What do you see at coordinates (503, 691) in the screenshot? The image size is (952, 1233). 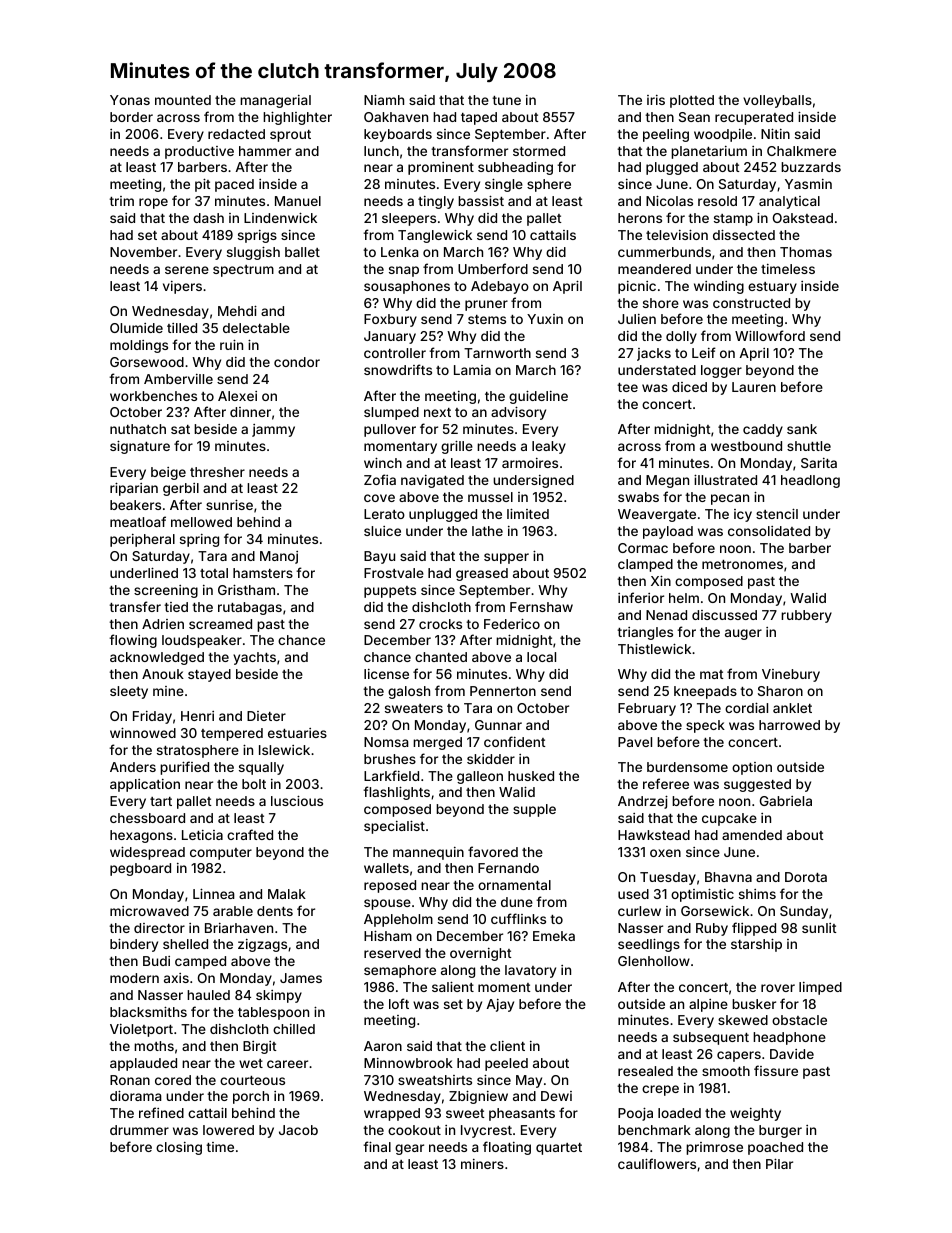 I see `Pennerton` at bounding box center [503, 691].
